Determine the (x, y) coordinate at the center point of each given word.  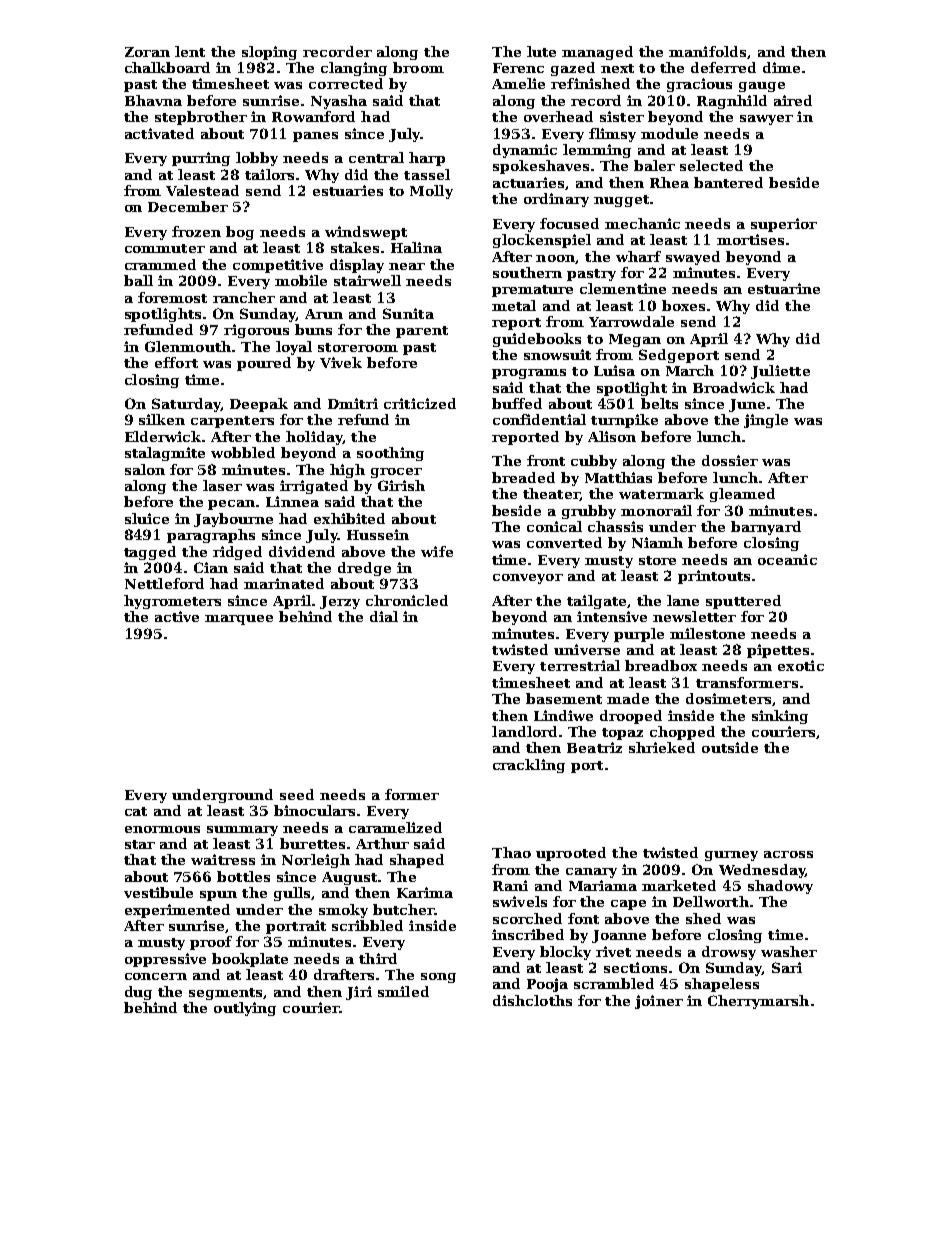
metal (514, 305)
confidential (539, 419)
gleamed (742, 495)
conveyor (528, 579)
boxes (683, 305)
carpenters (232, 422)
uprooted (571, 854)
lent (190, 51)
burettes (312, 843)
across (788, 854)
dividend (302, 551)
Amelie (518, 83)
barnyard (766, 528)
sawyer (766, 120)
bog (240, 233)
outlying (245, 1009)
